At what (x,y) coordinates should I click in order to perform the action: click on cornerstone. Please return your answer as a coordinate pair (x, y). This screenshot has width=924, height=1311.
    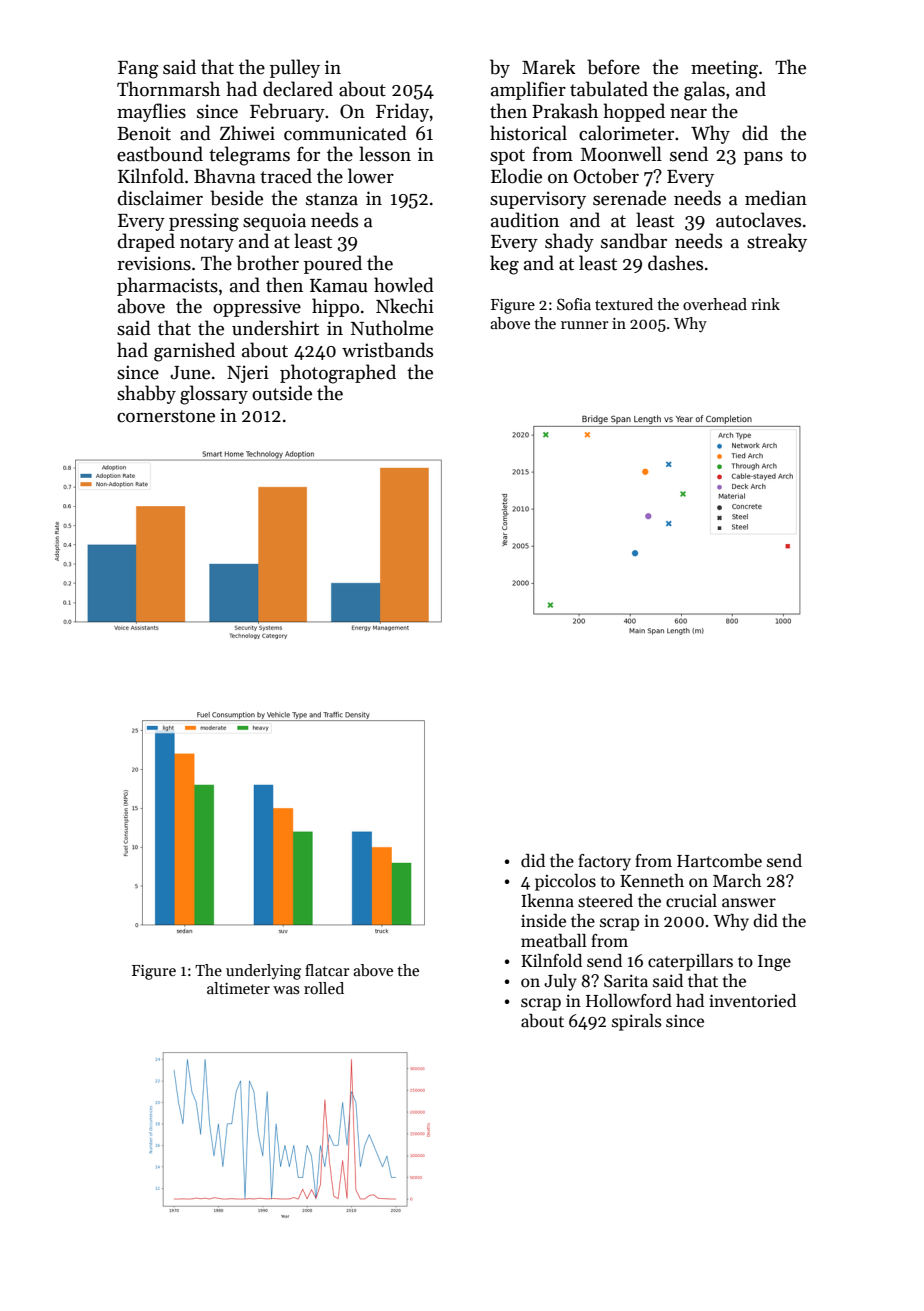
    Looking at the image, I should click on (166, 416).
